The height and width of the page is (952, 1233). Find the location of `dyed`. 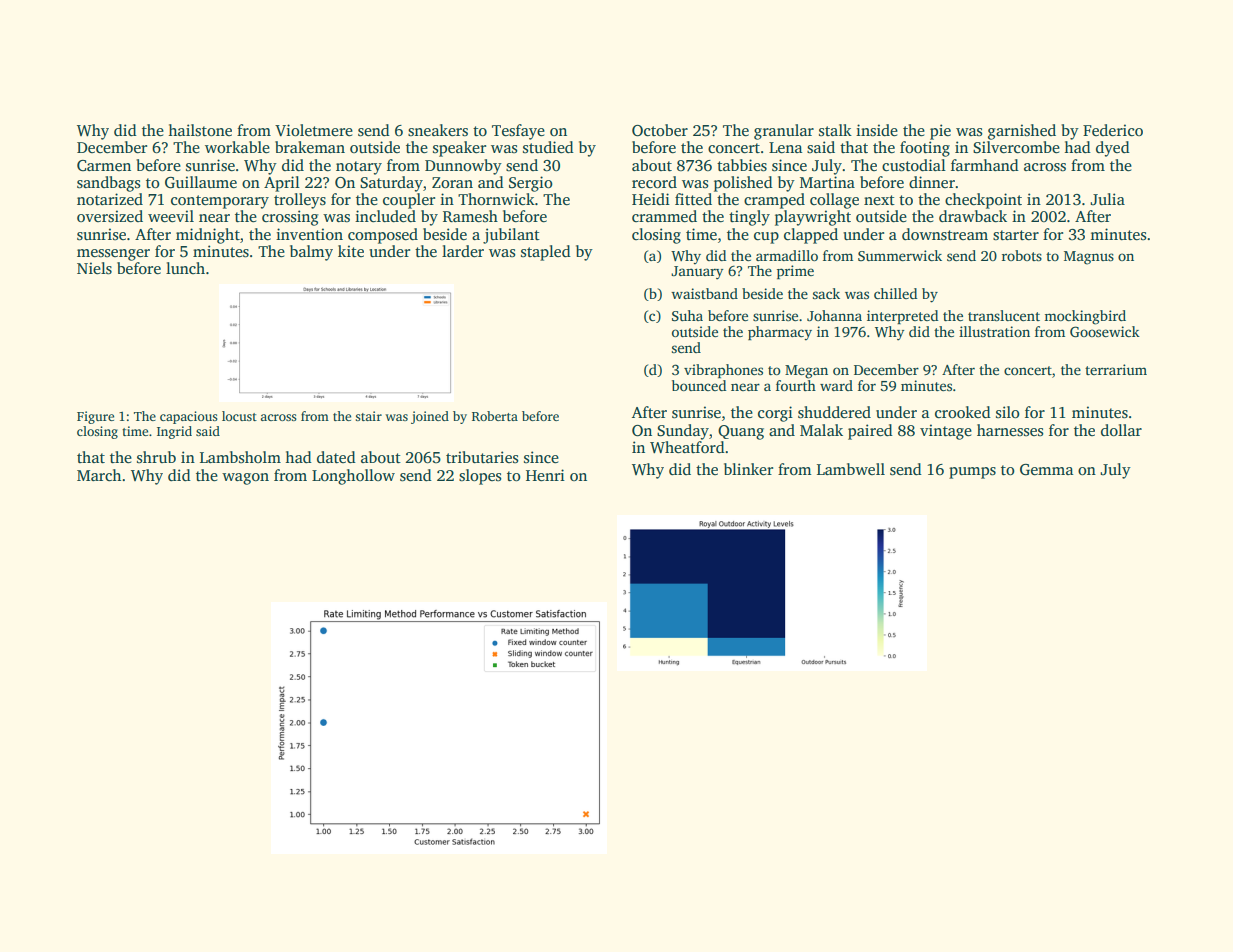

dyed is located at coordinates (1113, 149).
